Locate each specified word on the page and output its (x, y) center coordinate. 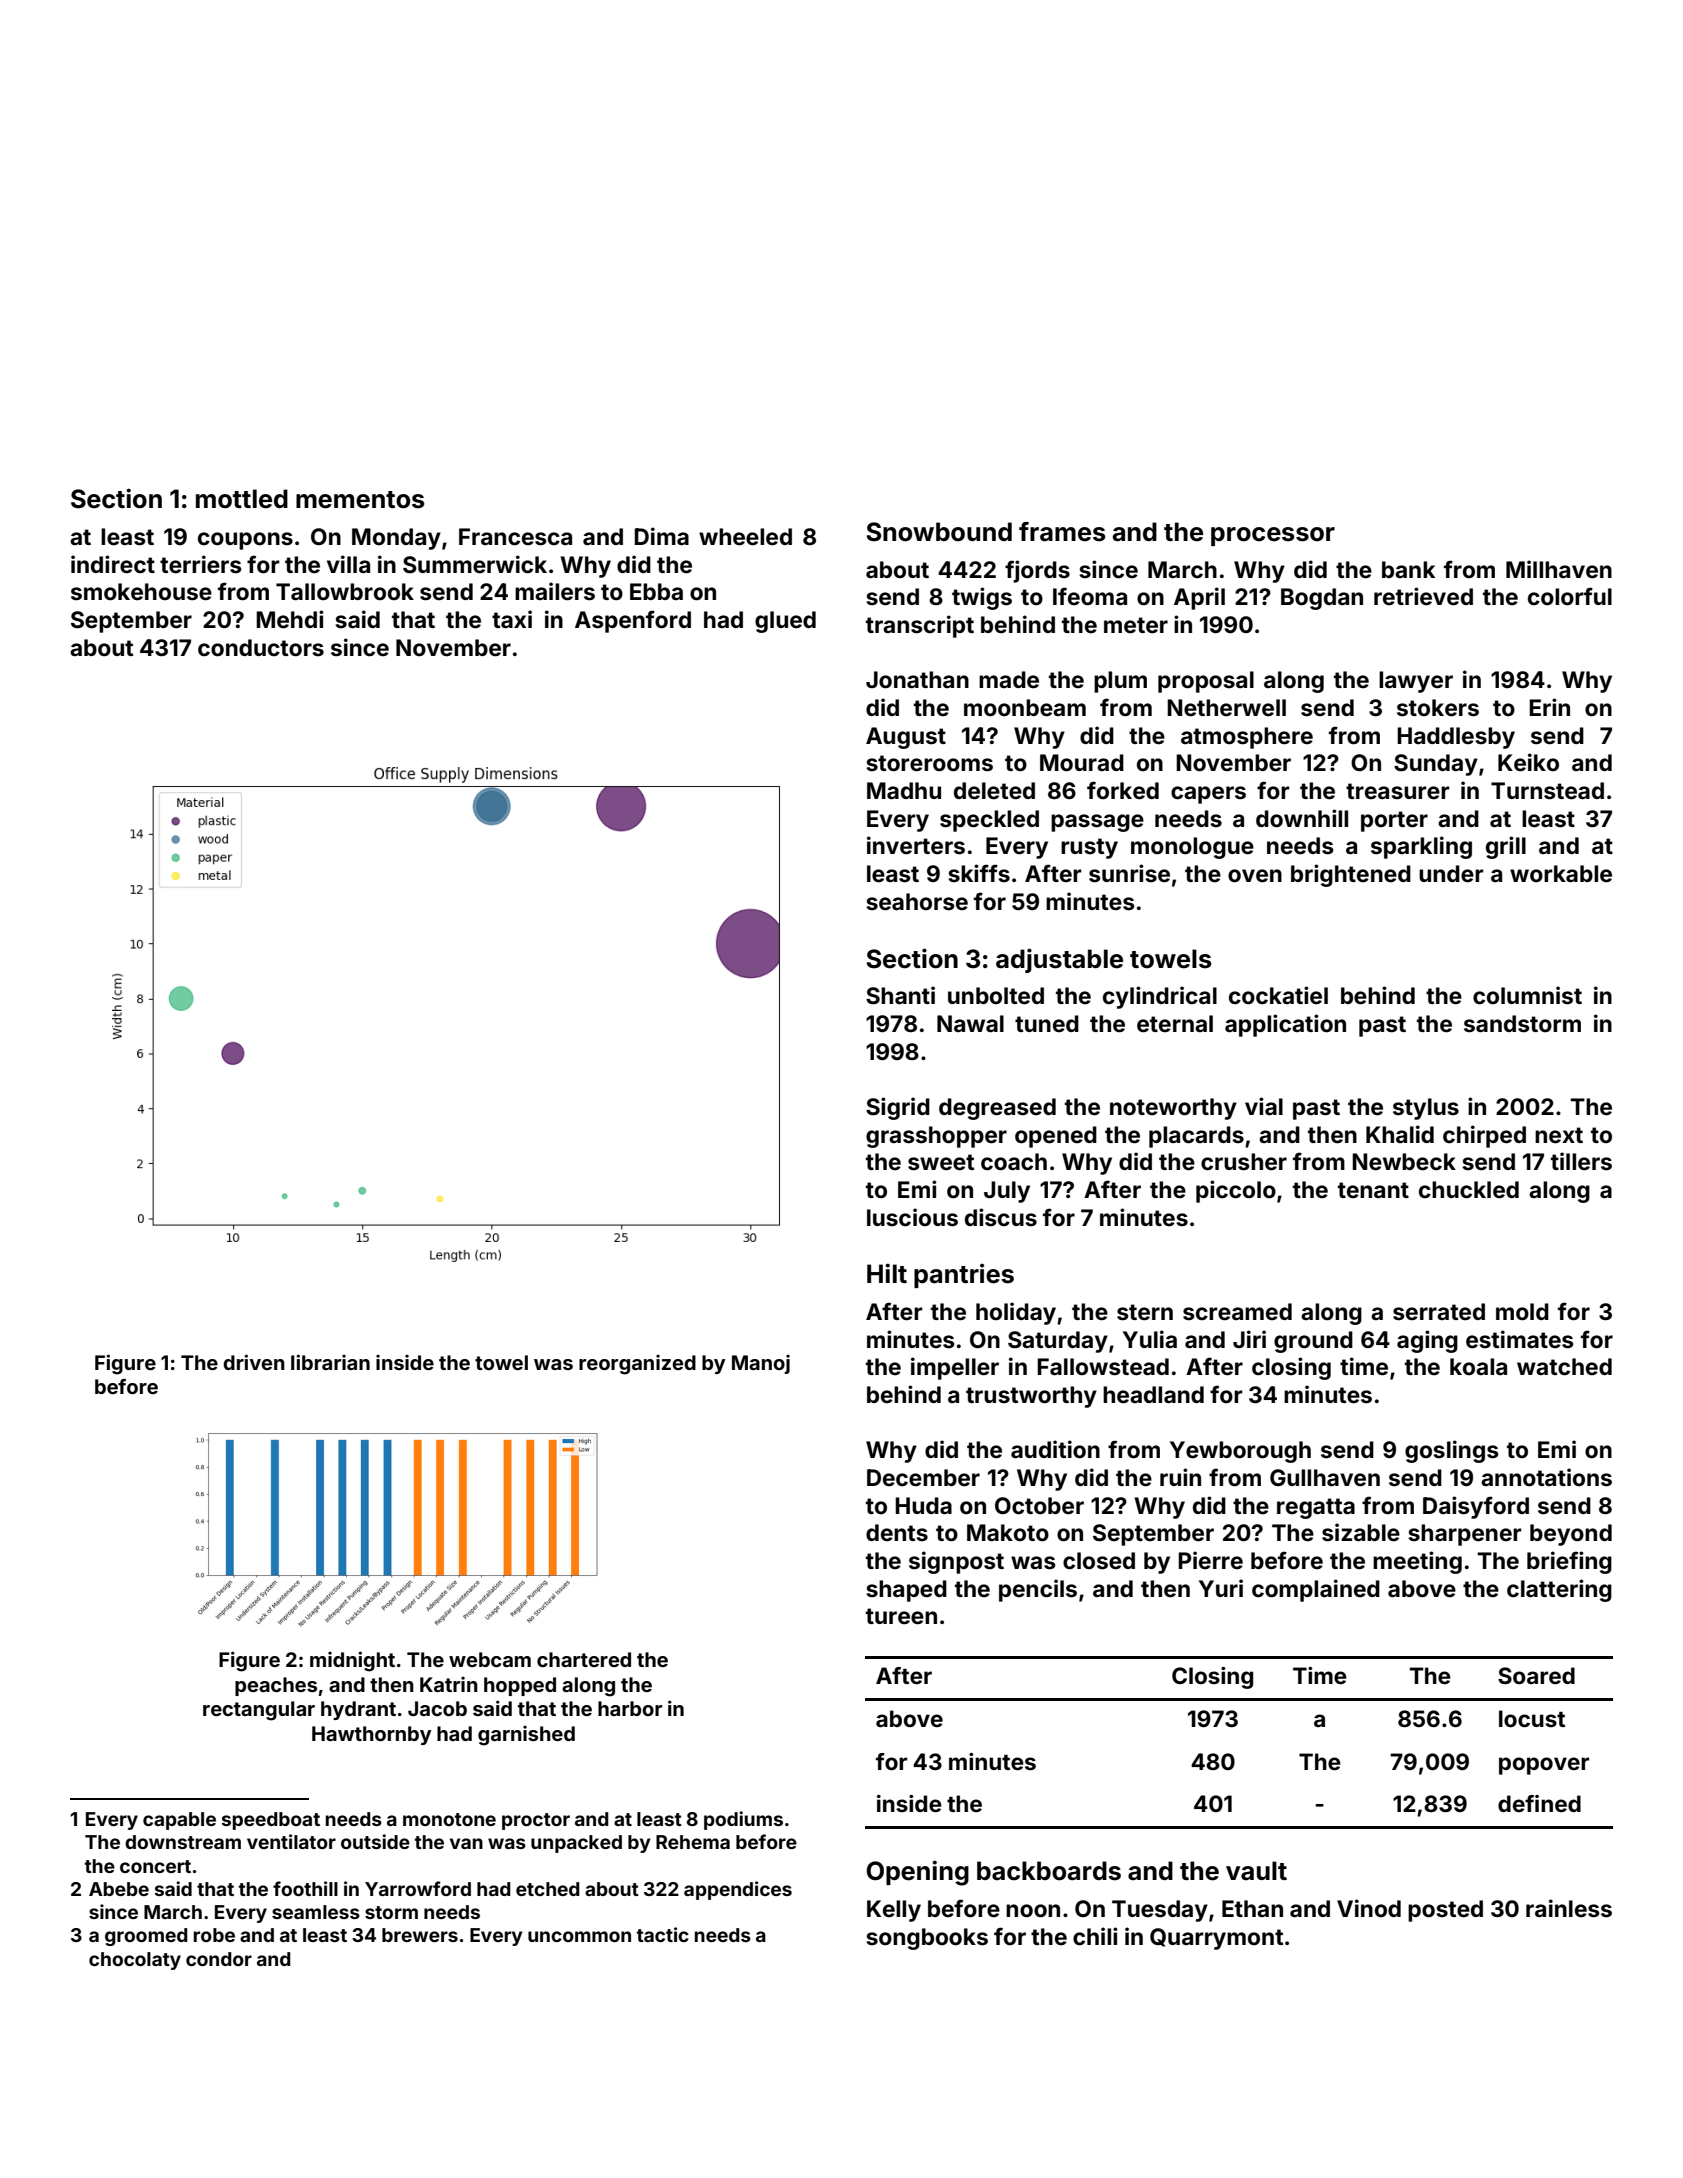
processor (1273, 536)
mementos (360, 500)
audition (1055, 1449)
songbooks (927, 1939)
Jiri (1249, 1339)
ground (1313, 1342)
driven (254, 1362)
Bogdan (1322, 599)
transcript (920, 626)
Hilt (887, 1273)
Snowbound (939, 532)
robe (214, 1935)
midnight (352, 1661)
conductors (261, 648)
